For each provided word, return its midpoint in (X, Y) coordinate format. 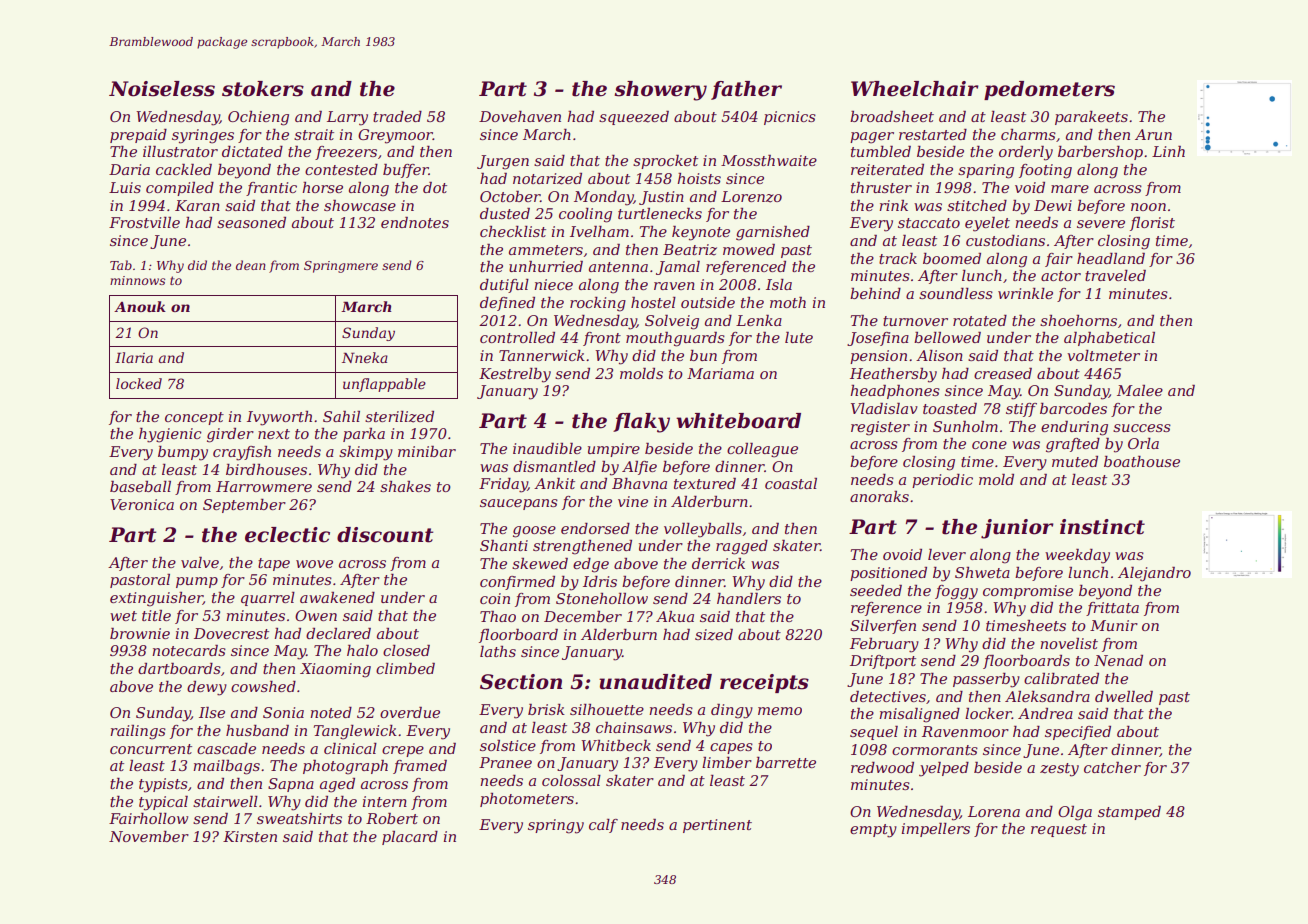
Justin (661, 198)
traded (397, 116)
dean (251, 265)
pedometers (1049, 90)
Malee (1140, 390)
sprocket (665, 162)
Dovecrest (231, 633)
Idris (600, 581)
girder (230, 435)
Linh (1168, 151)
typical (163, 803)
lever (947, 554)
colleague (762, 450)
